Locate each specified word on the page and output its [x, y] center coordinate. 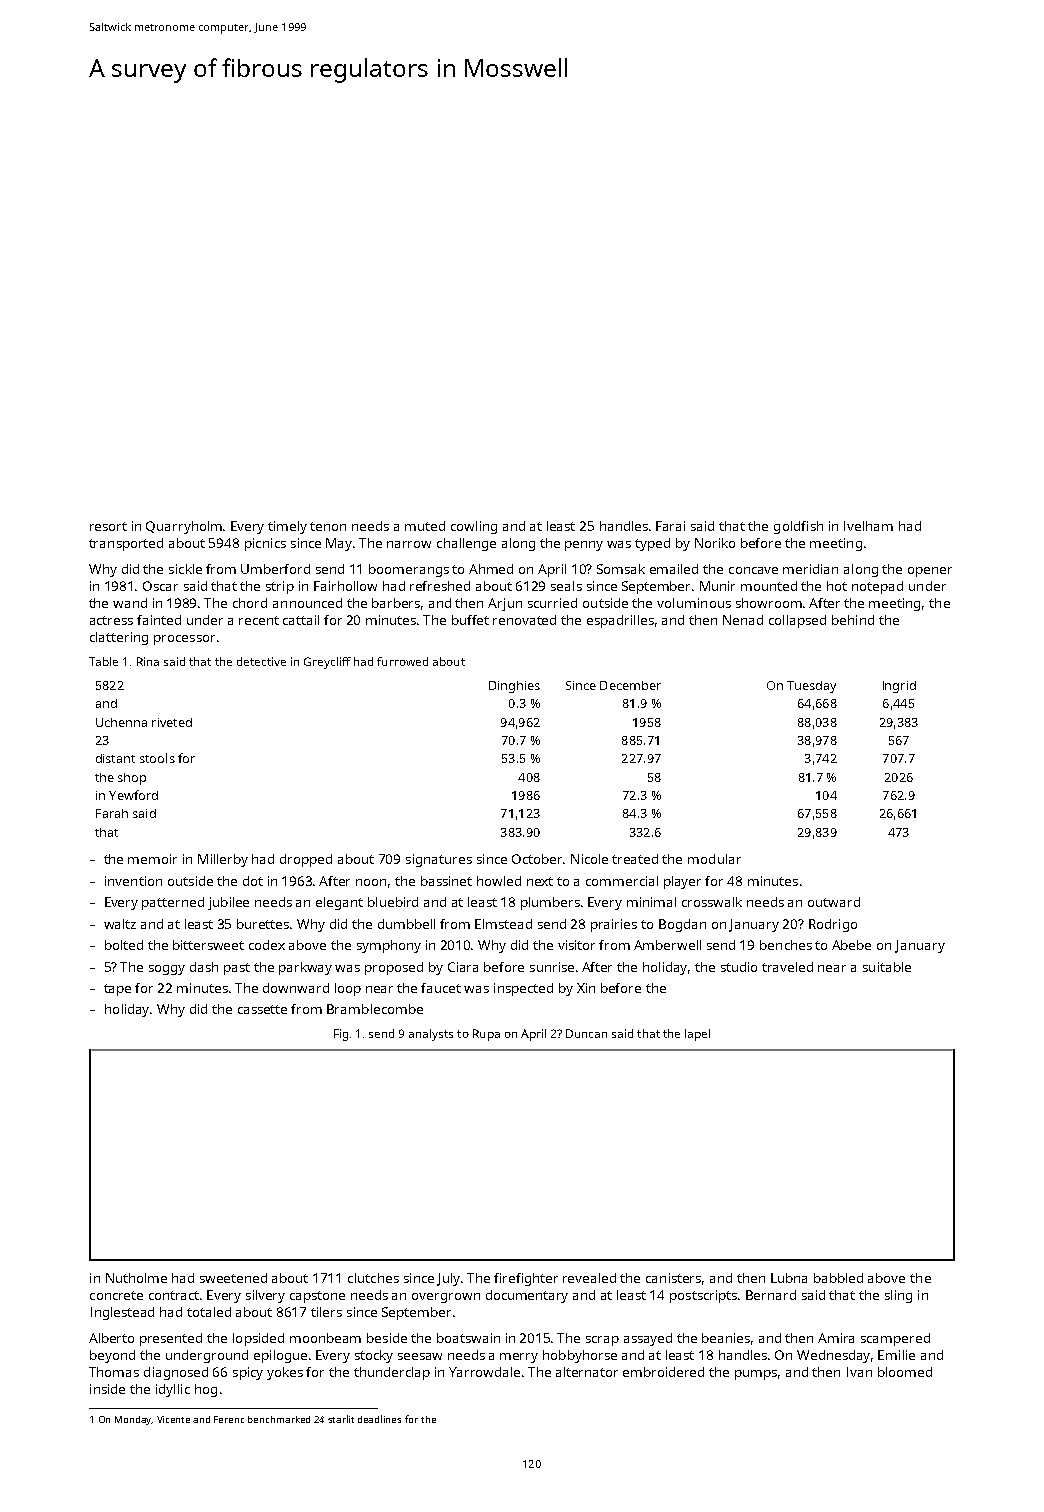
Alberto [111, 1338]
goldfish [798, 527]
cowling [474, 527]
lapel [697, 1035]
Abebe [851, 945]
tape [117, 990]
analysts [431, 1035]
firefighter [526, 1279]
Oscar [160, 586]
